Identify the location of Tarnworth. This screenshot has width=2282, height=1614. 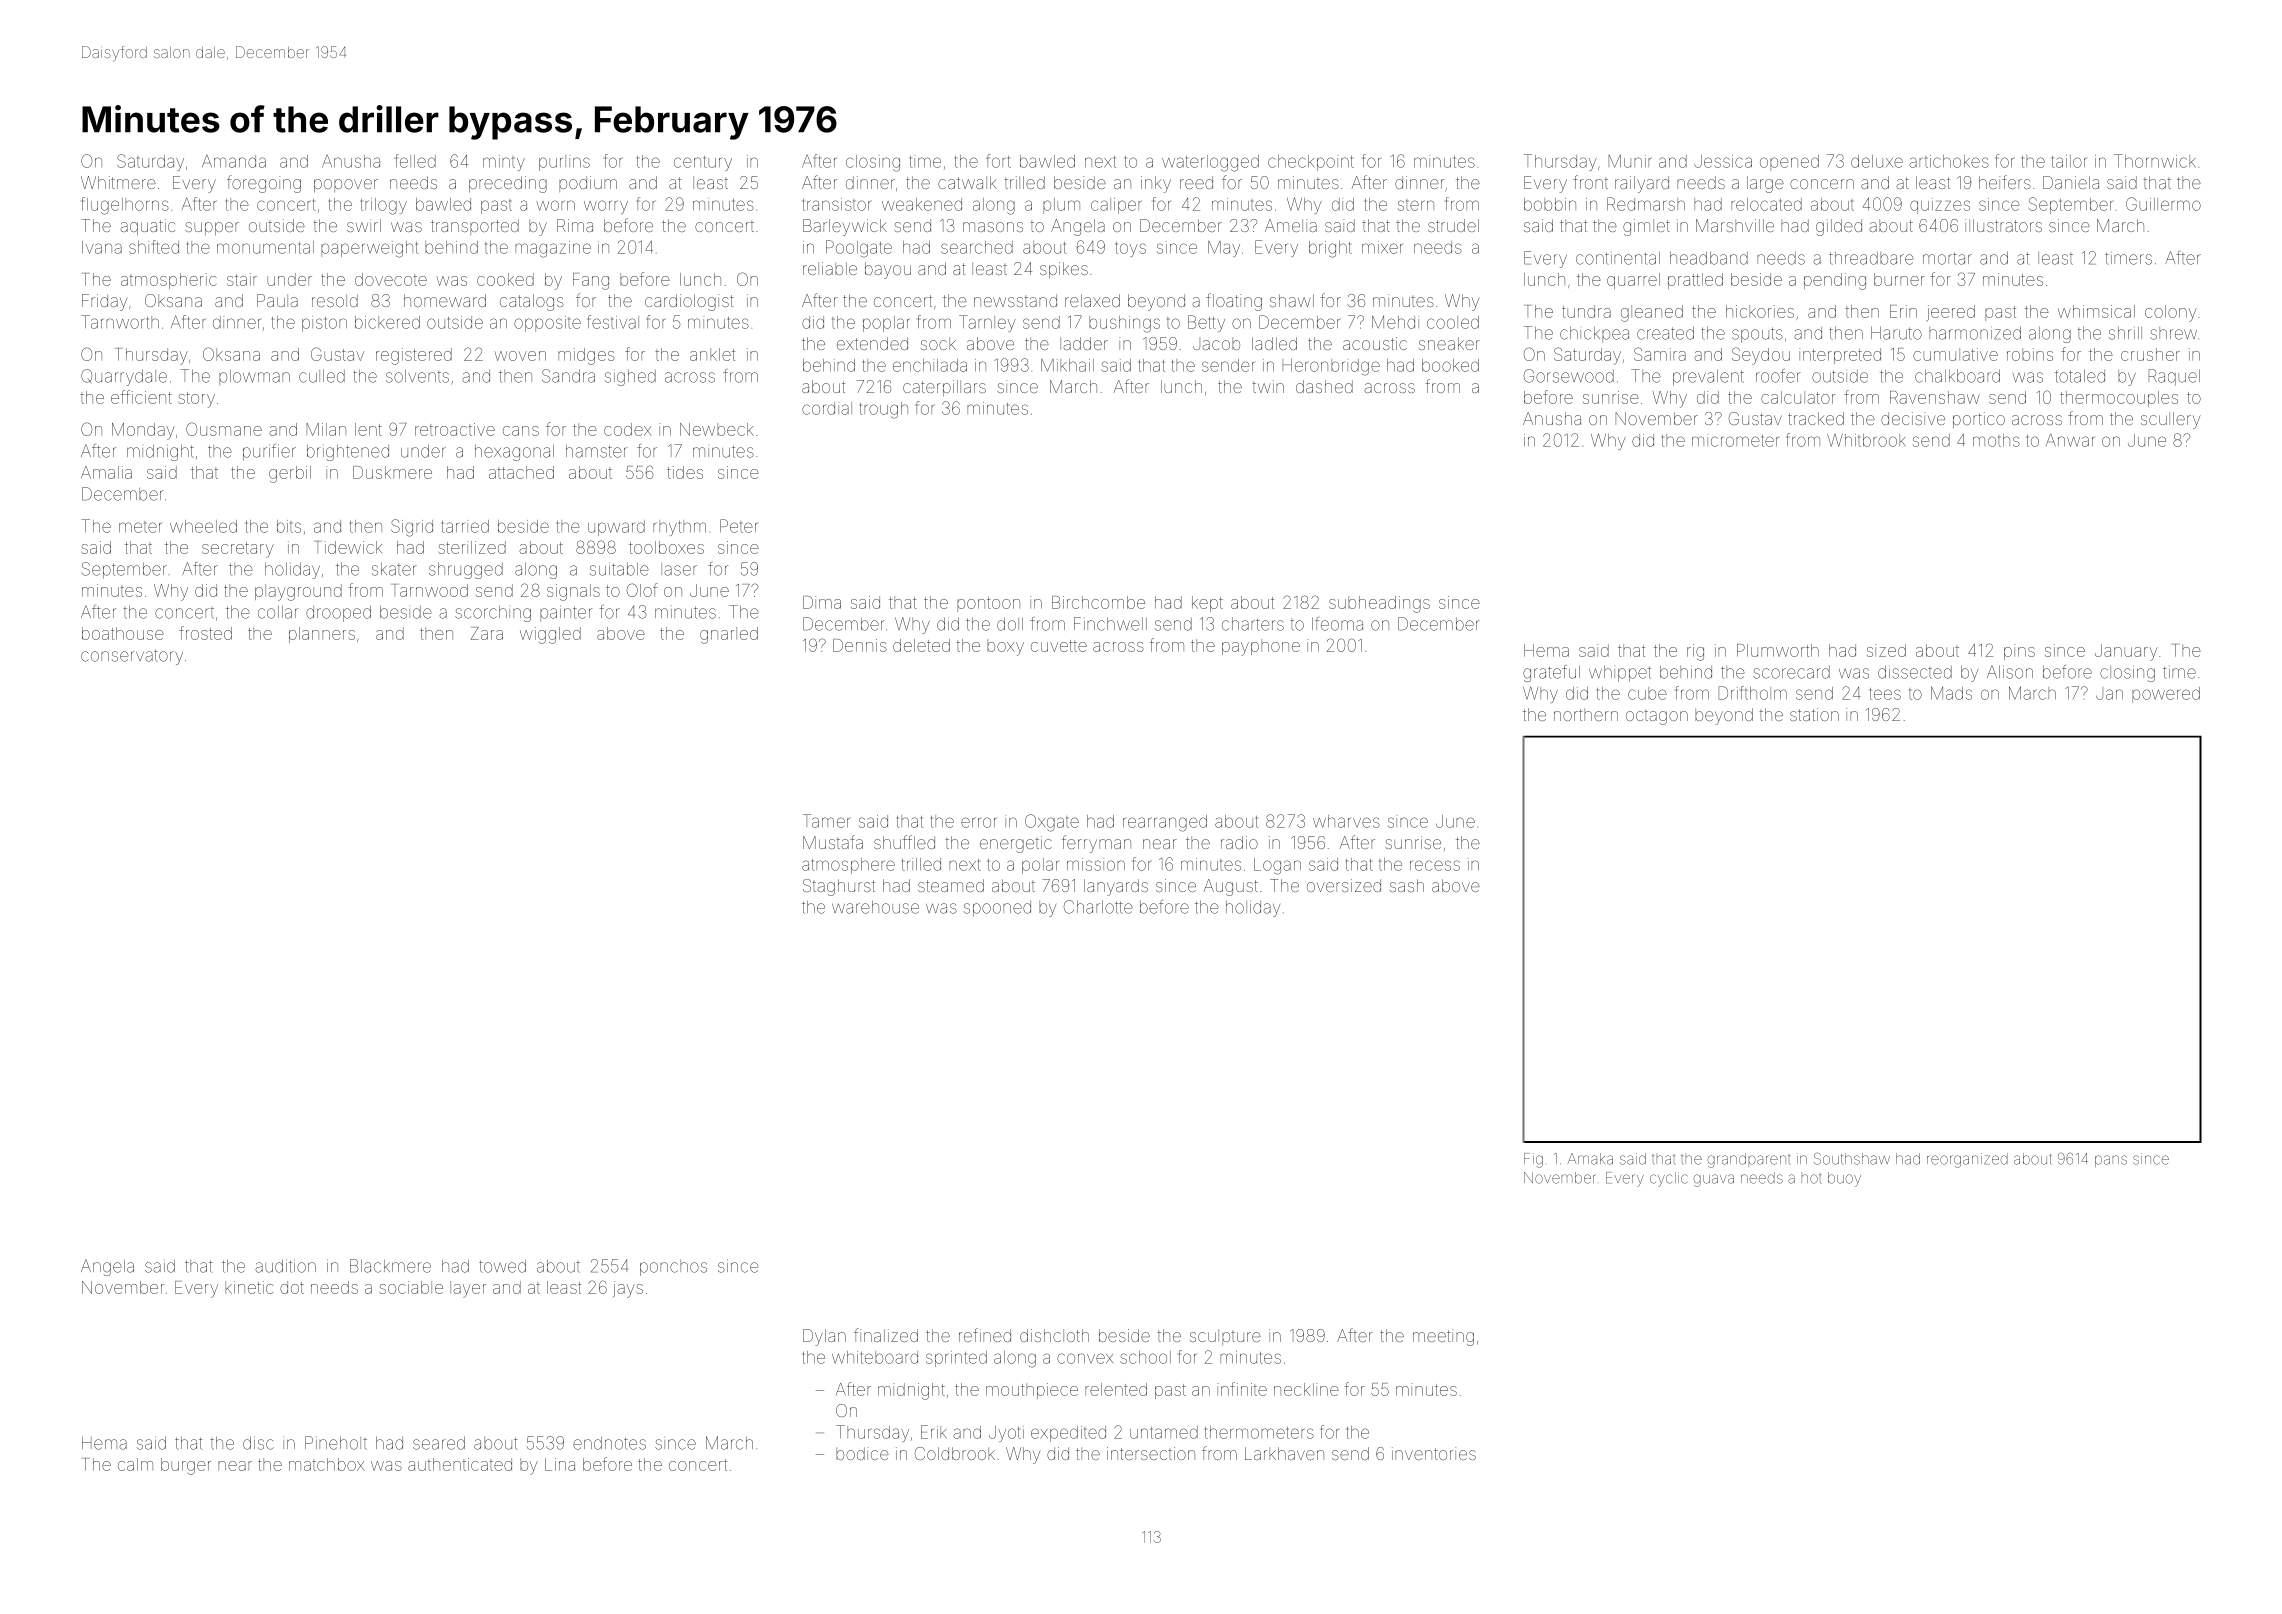
(120, 322).
